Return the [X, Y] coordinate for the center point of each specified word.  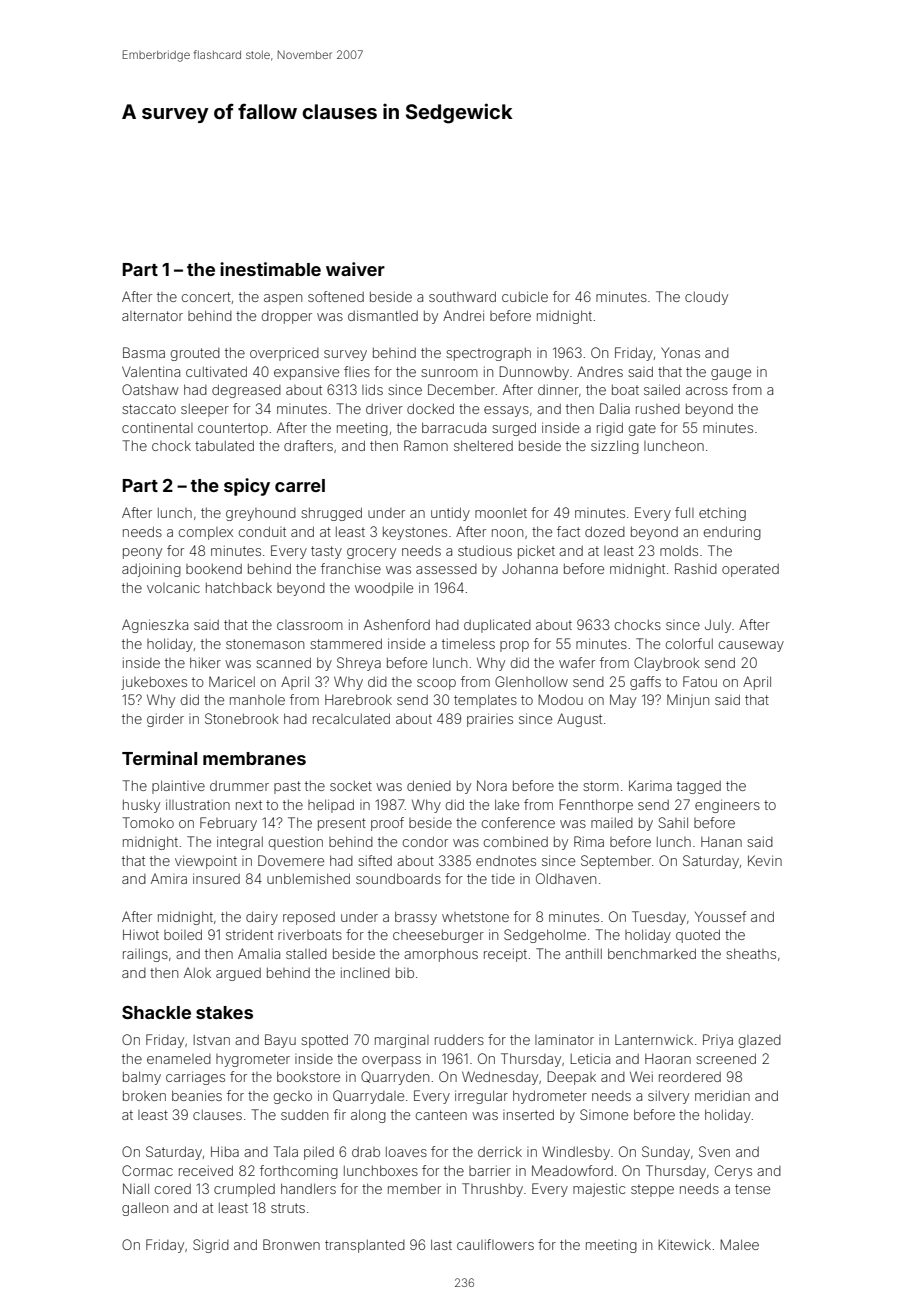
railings [145, 955]
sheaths [751, 953]
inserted [528, 1114]
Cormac [147, 1170]
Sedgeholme [545, 936]
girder [165, 720]
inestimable [270, 269]
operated [750, 570]
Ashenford [397, 624]
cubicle [525, 296]
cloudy [706, 298]
